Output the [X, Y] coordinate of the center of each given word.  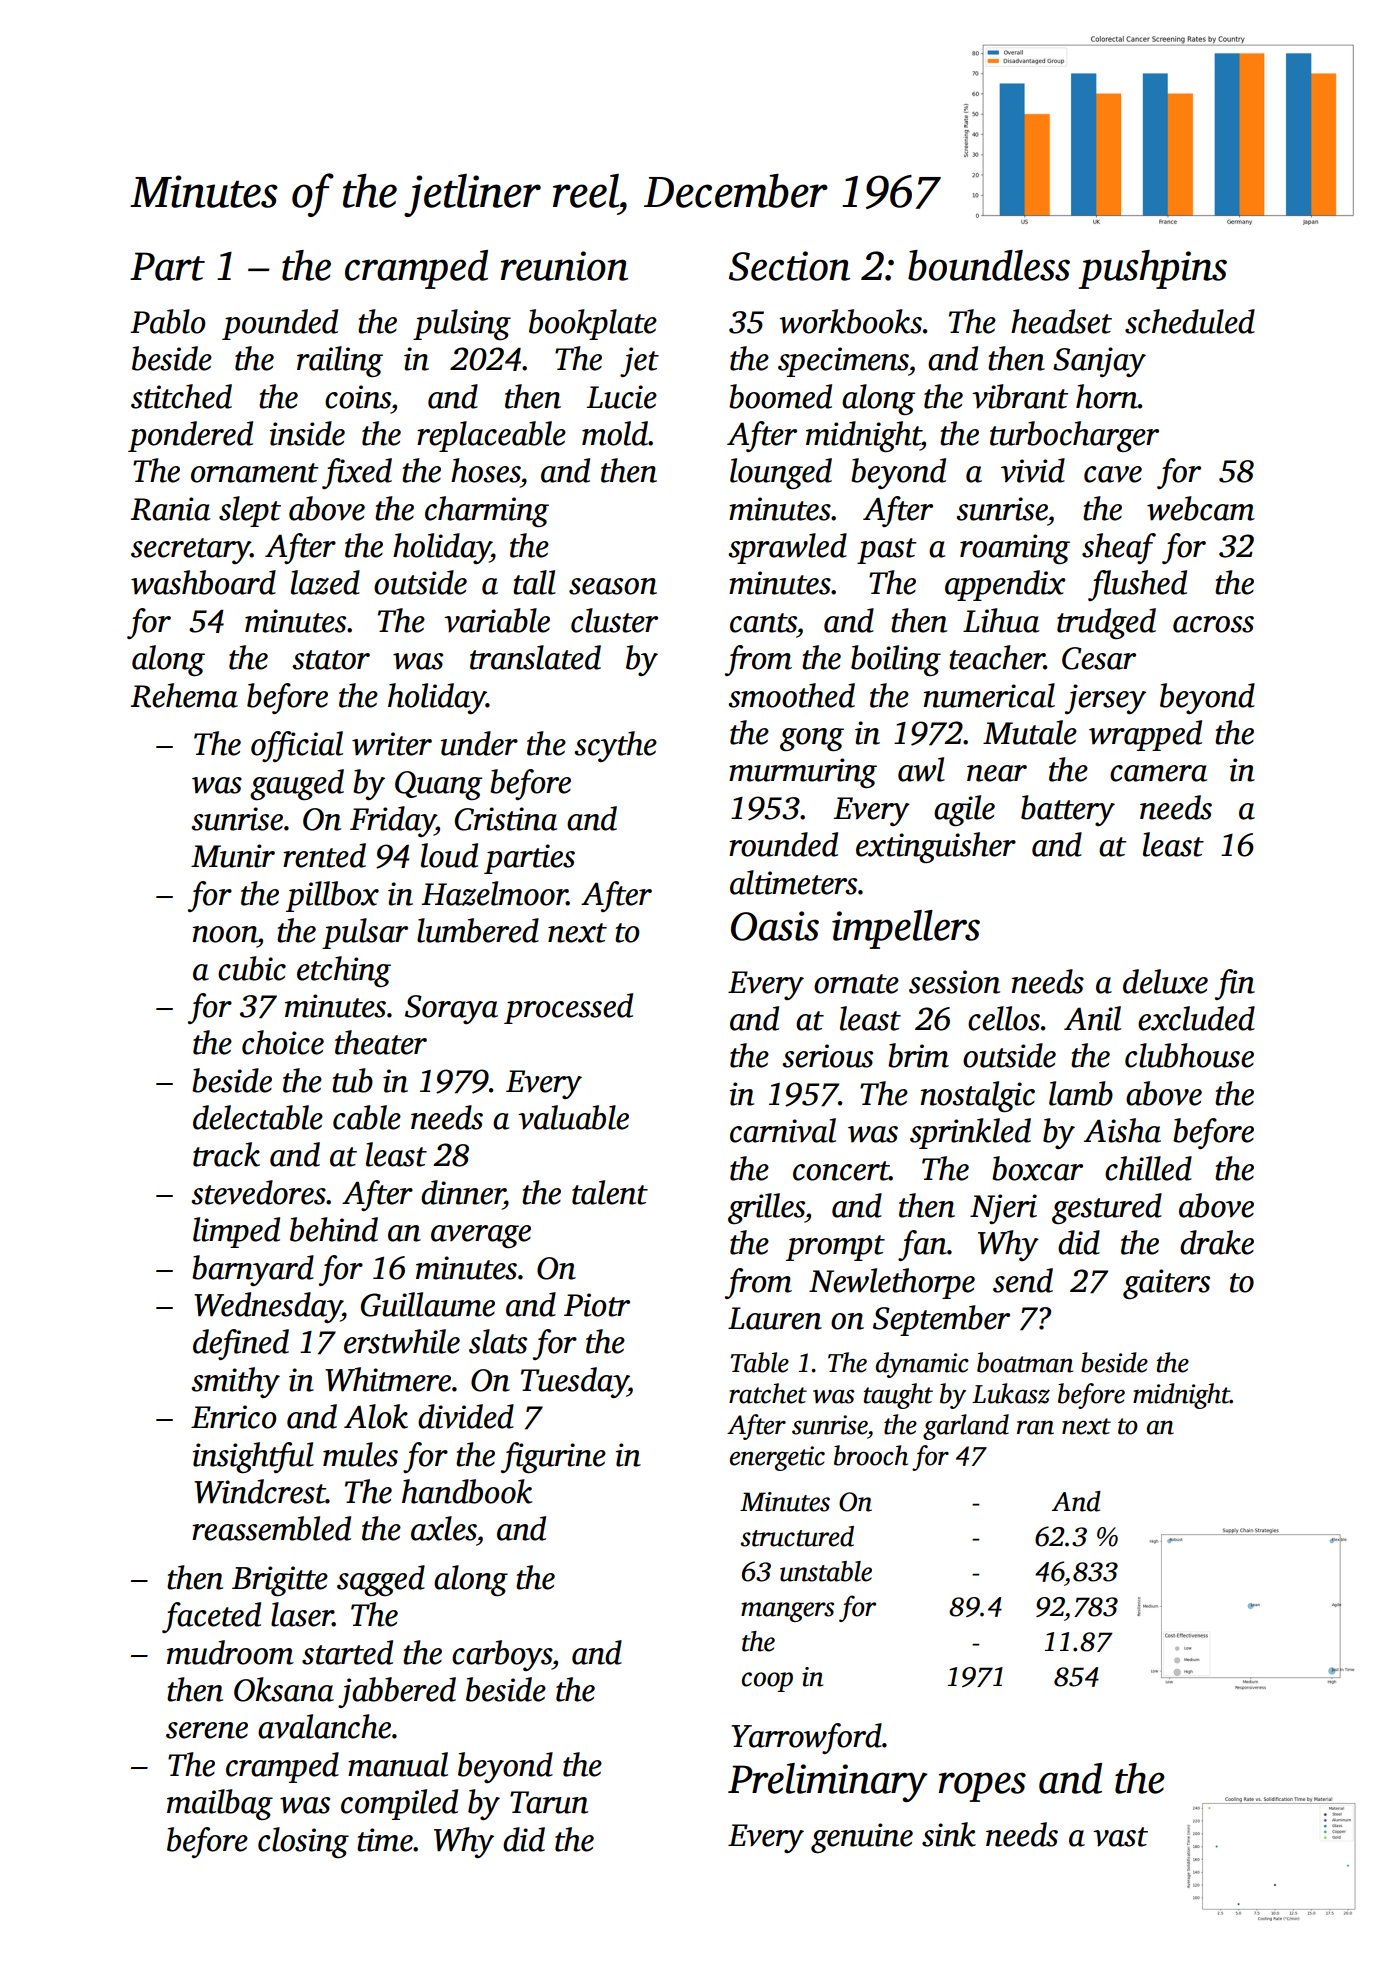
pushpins [1152, 269]
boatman [1025, 1362]
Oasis [775, 926]
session [954, 982]
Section [789, 266]
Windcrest [260, 1491]
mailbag [220, 1804]
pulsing [462, 324]
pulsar [365, 933]
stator [331, 660]
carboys [502, 1655]
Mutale [1030, 732]
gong [812, 739]
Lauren [775, 1318]
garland [966, 1427]
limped [236, 1232]
